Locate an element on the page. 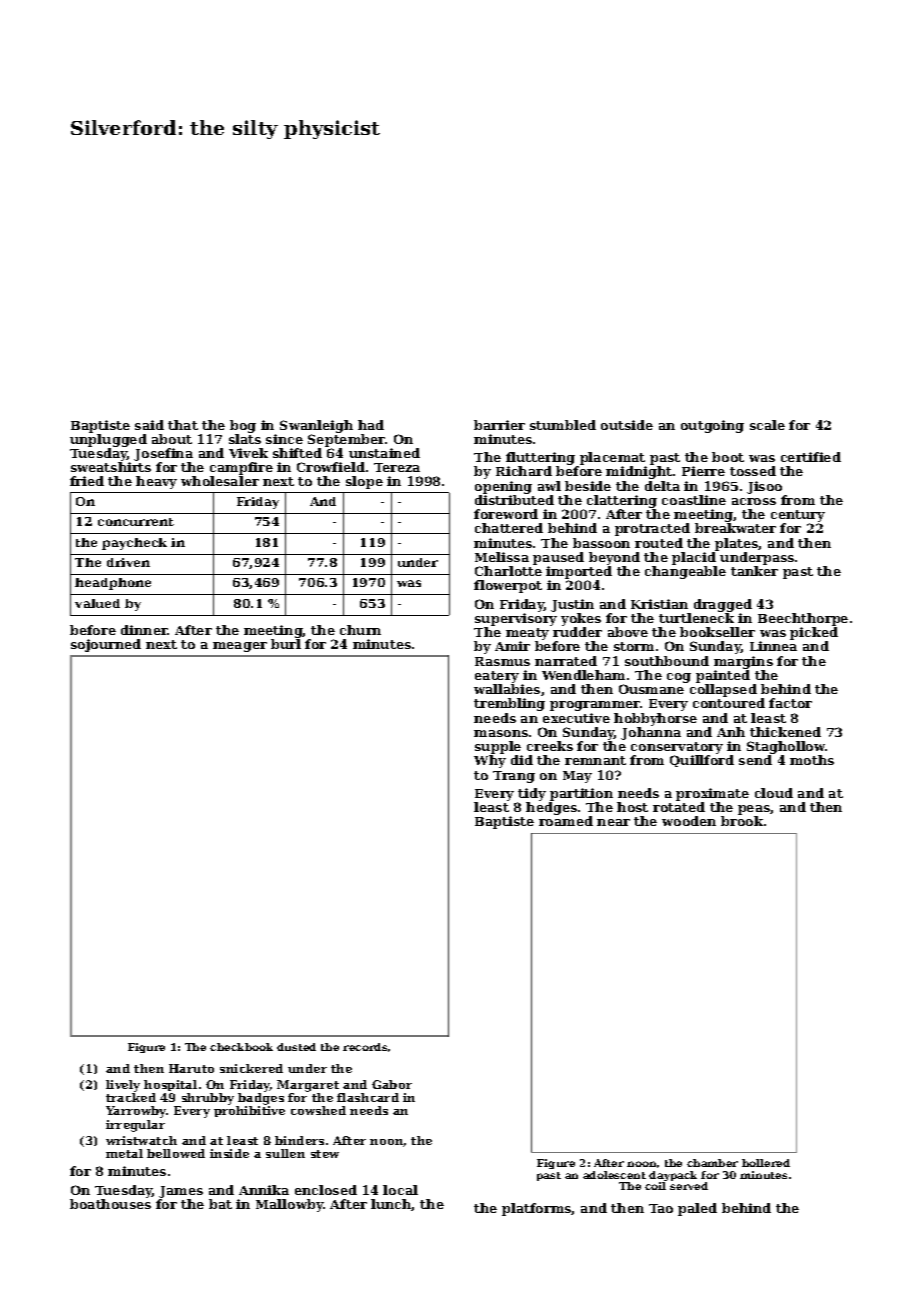 The width and height of the document is (924, 1308). Charlotte is located at coordinates (508, 571).
